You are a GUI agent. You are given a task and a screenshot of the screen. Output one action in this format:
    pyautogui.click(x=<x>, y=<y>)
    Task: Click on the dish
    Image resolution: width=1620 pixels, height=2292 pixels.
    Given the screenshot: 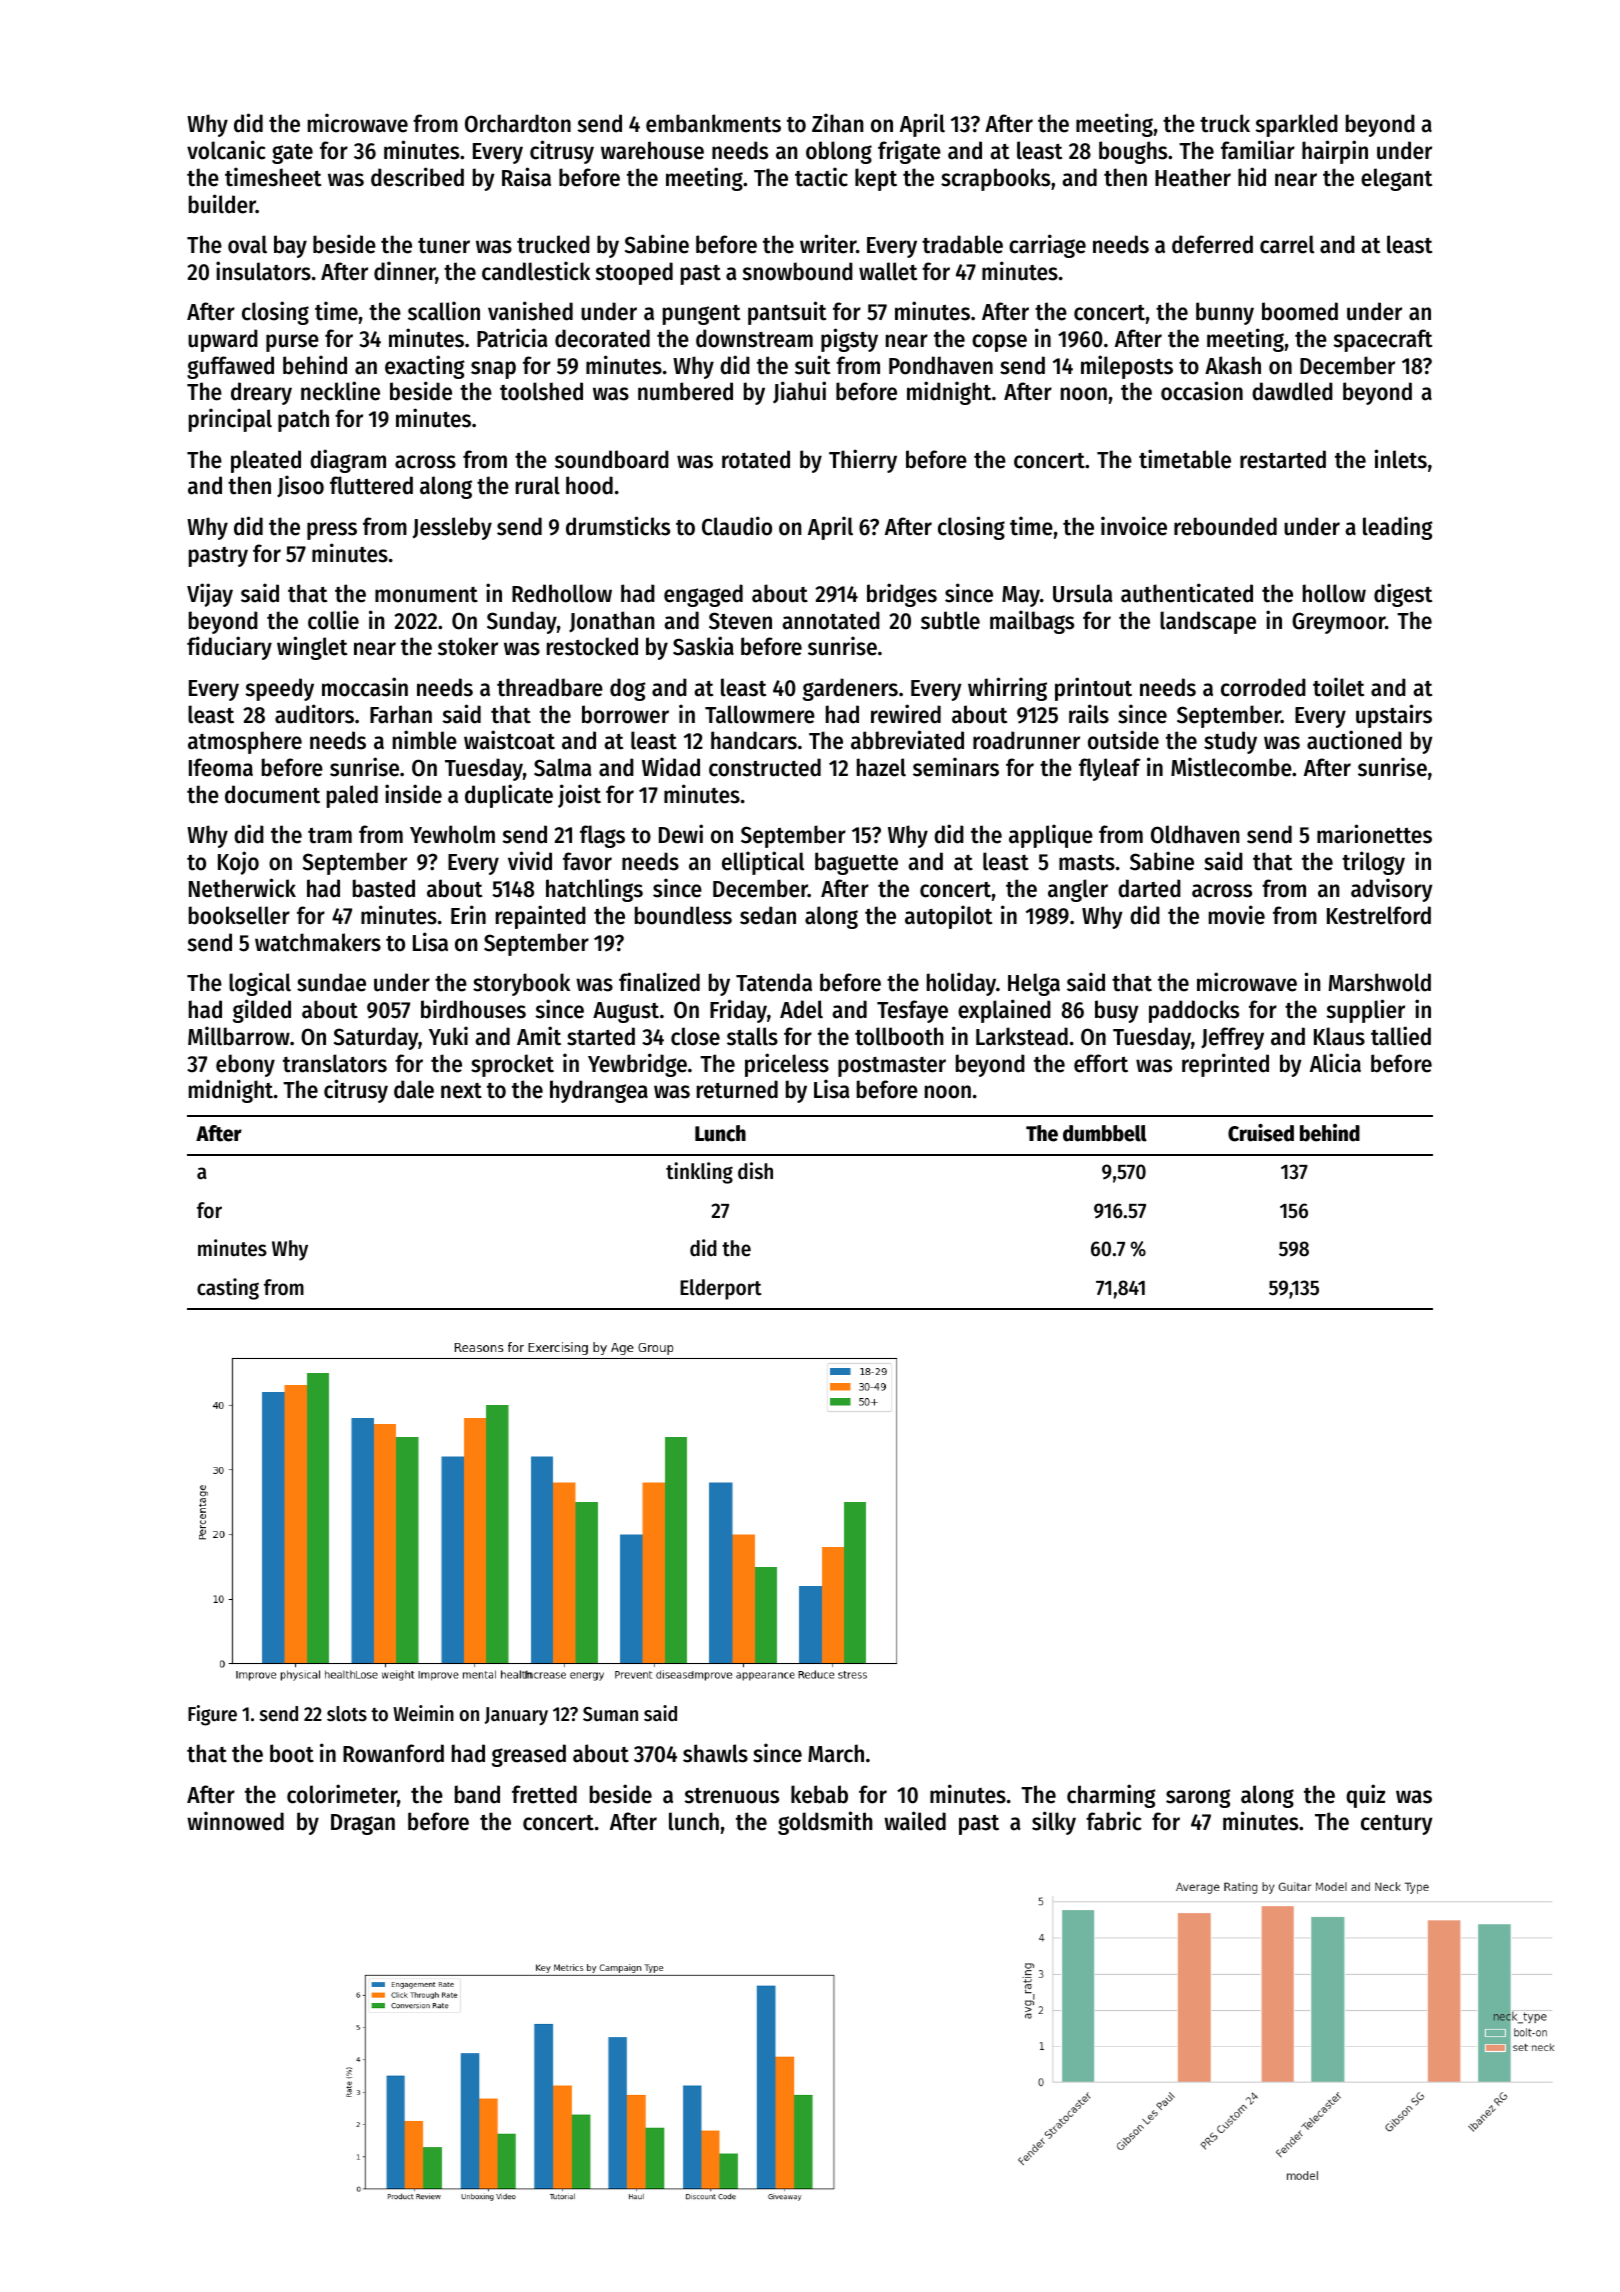 What is the action you would take?
    pyautogui.click(x=755, y=1171)
